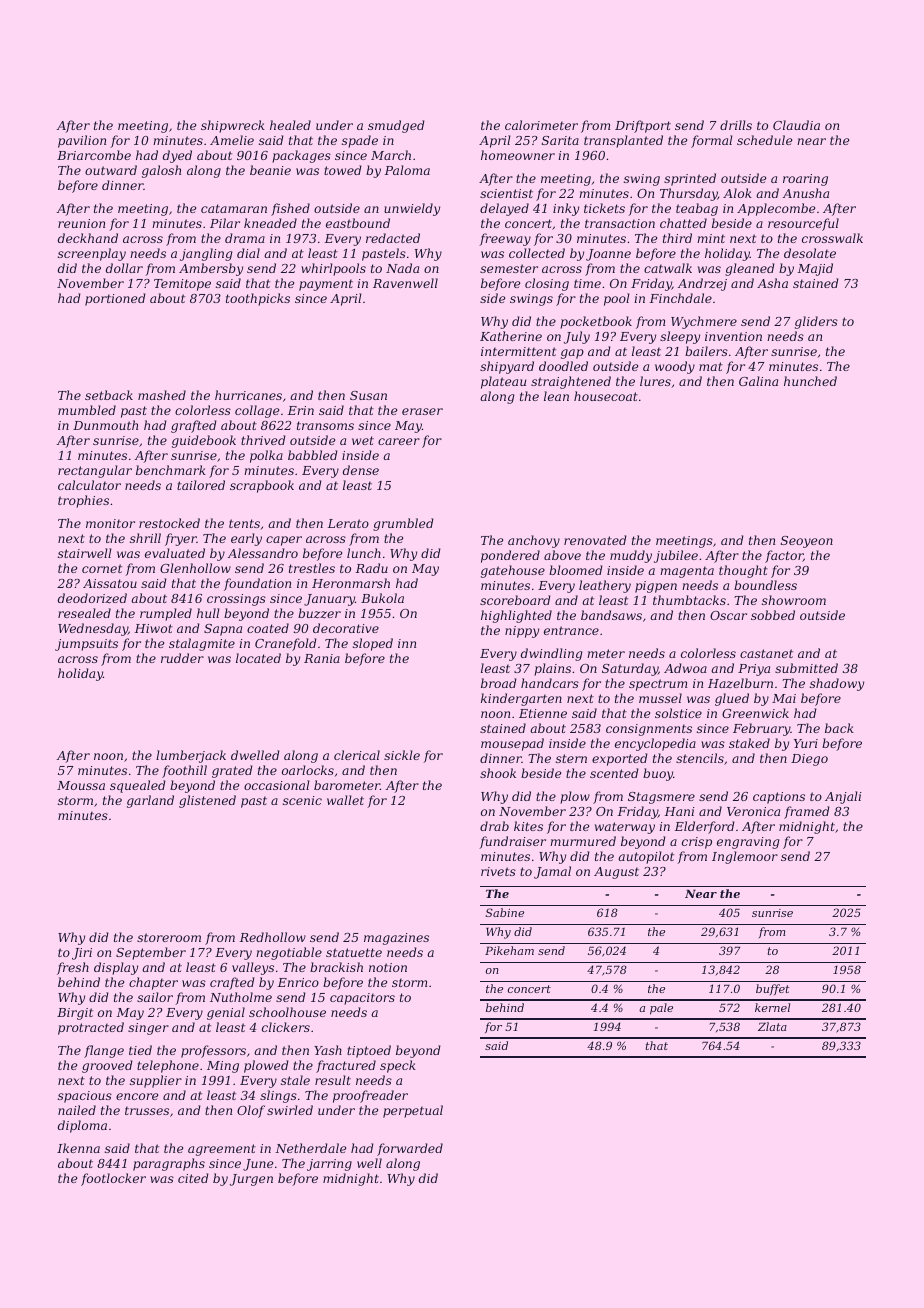 The width and height of the screenshot is (924, 1308). Describe the element at coordinates (837, 684) in the screenshot. I see `shadowy` at that location.
